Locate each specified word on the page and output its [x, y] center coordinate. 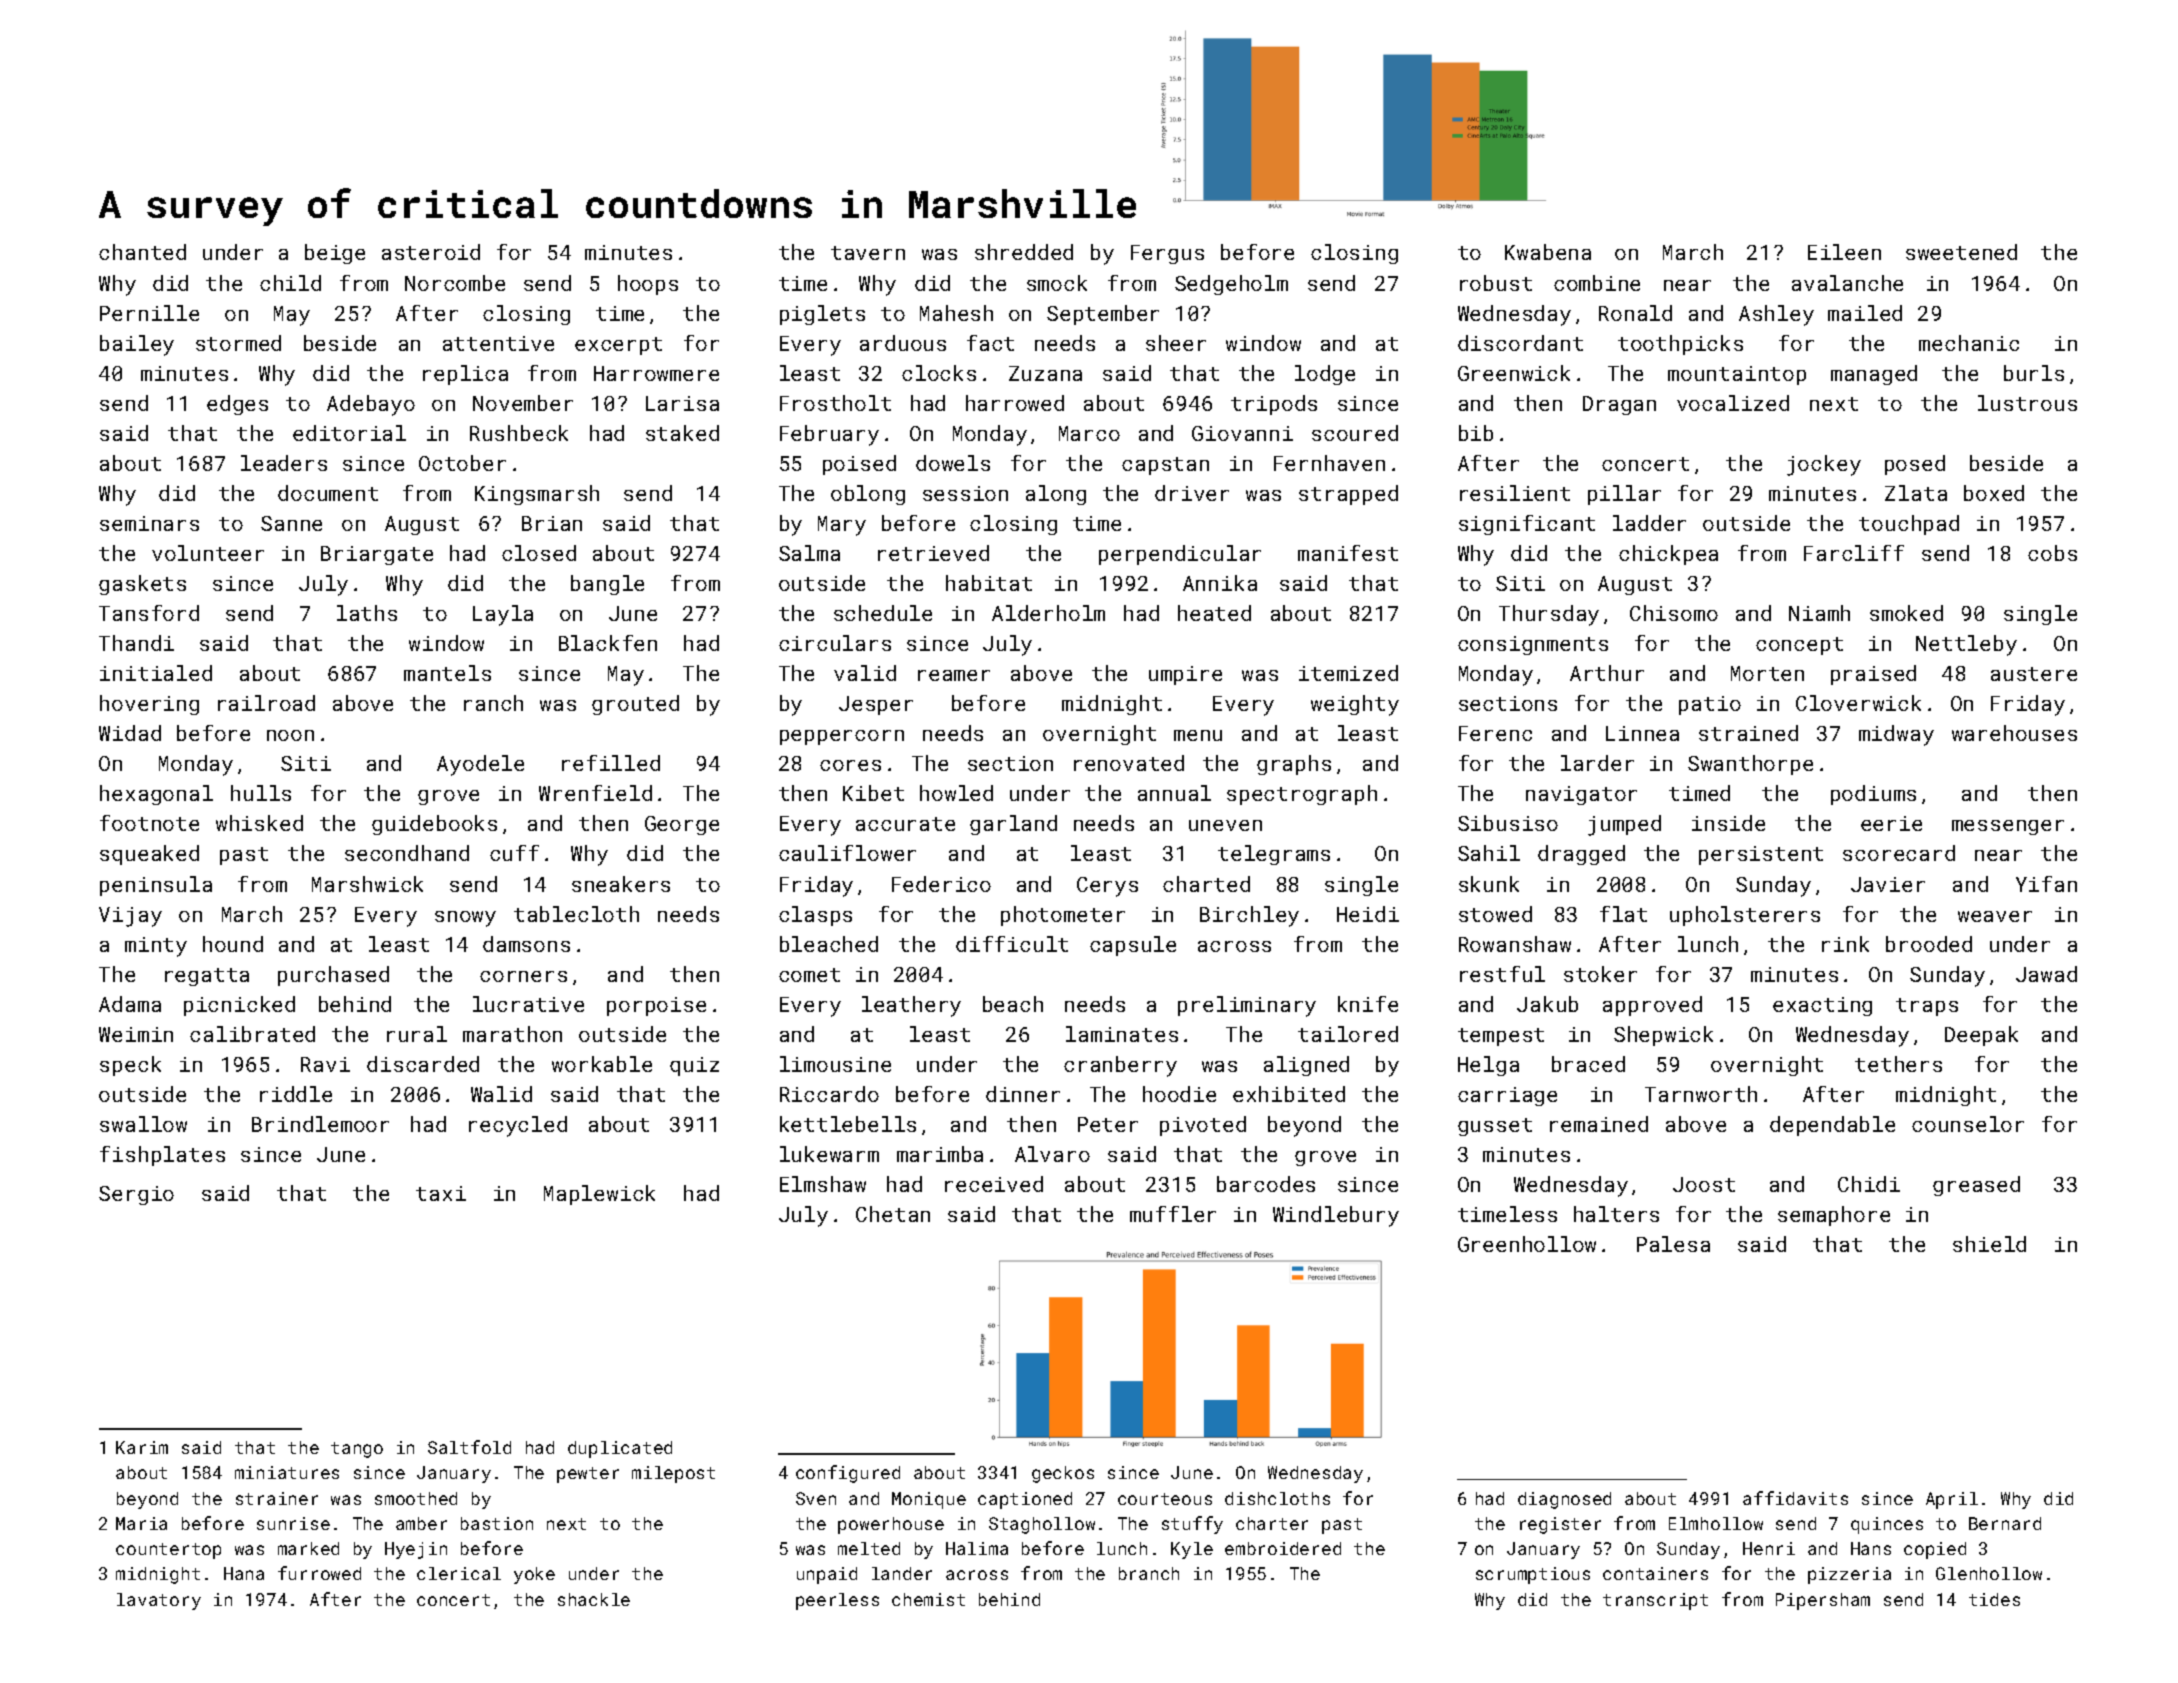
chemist [928, 1599]
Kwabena [1548, 252]
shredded [1024, 252]
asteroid [431, 252]
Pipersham [1823, 1601]
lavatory [159, 1601]
